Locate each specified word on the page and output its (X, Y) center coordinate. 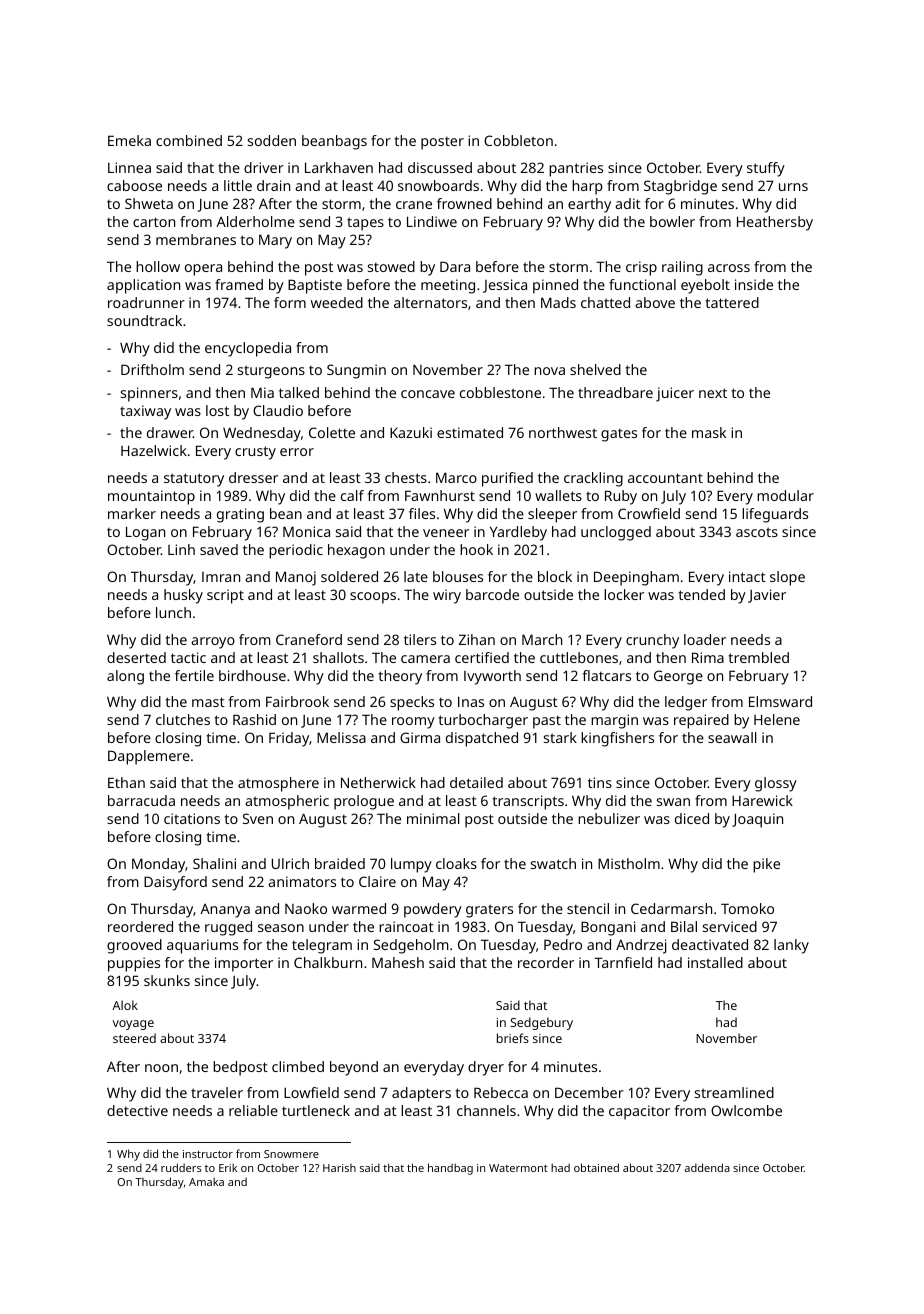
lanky (791, 946)
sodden (272, 140)
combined (189, 140)
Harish (339, 1168)
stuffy (766, 169)
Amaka (206, 1181)
